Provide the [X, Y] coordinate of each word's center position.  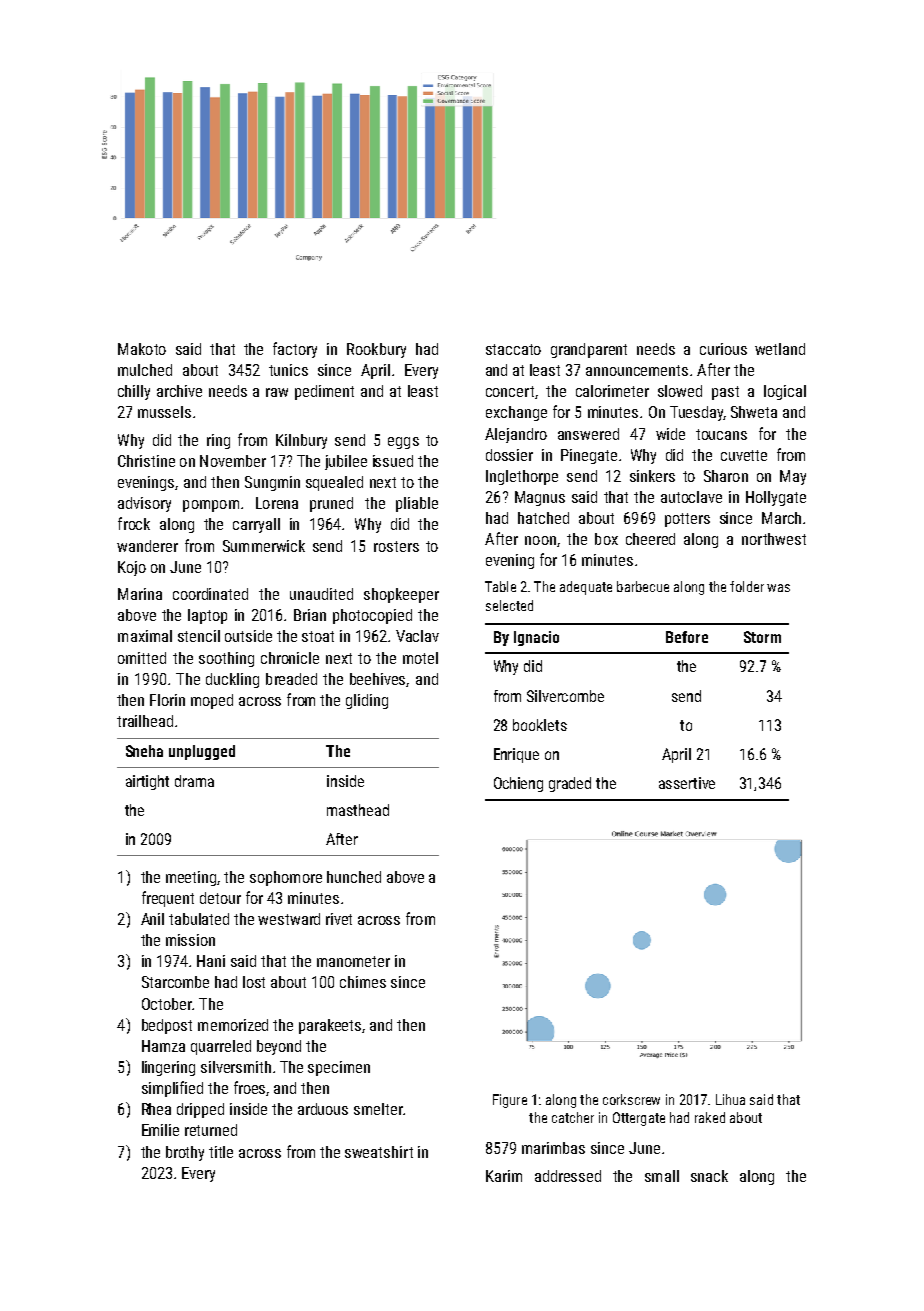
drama [194, 781]
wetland [780, 349]
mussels [164, 412]
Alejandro [516, 435]
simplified [172, 1089]
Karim [504, 1176]
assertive [687, 783]
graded [570, 784]
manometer [353, 961]
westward [289, 919]
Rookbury [376, 350]
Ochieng [518, 784]
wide [670, 434]
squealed [334, 483]
